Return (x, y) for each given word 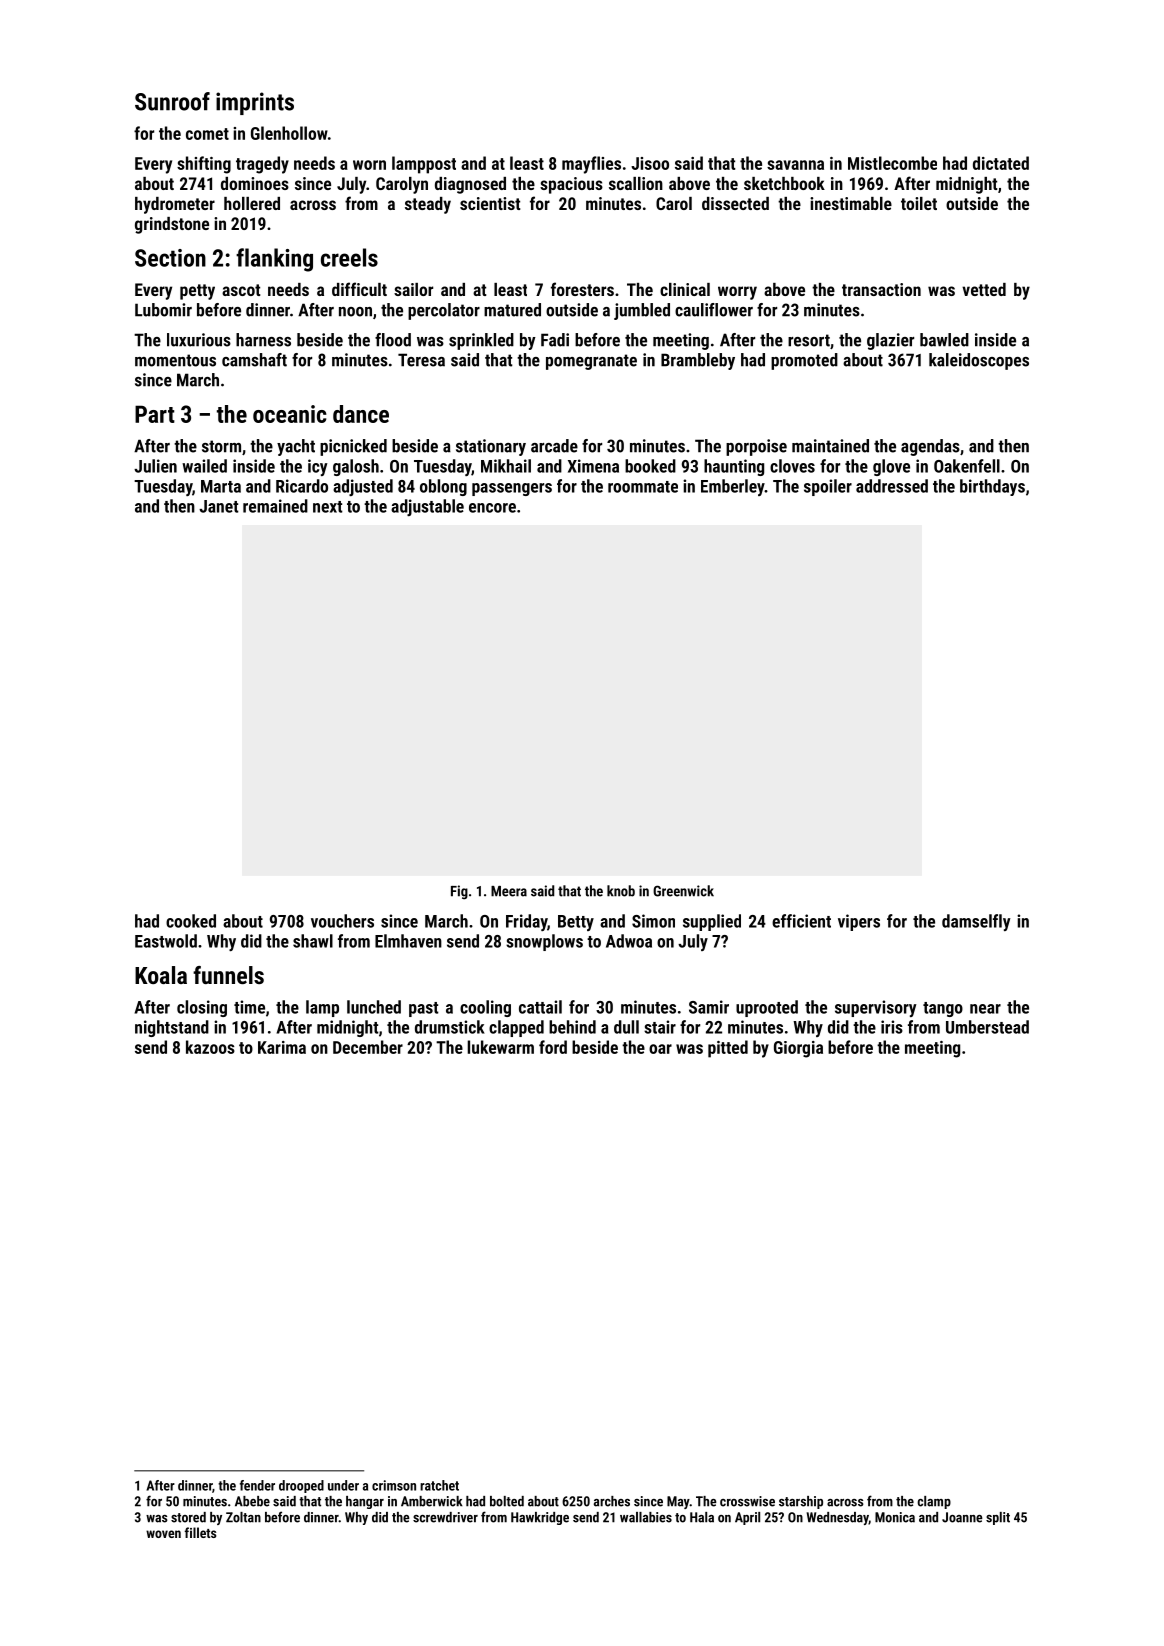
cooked (191, 921)
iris (892, 1027)
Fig (459, 892)
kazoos (210, 1047)
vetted (984, 289)
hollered (252, 203)
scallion (636, 183)
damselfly (976, 922)
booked (650, 466)
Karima (282, 1047)
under (343, 1485)
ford (553, 1047)
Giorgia (798, 1049)
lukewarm (500, 1047)
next (328, 507)
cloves (792, 466)
